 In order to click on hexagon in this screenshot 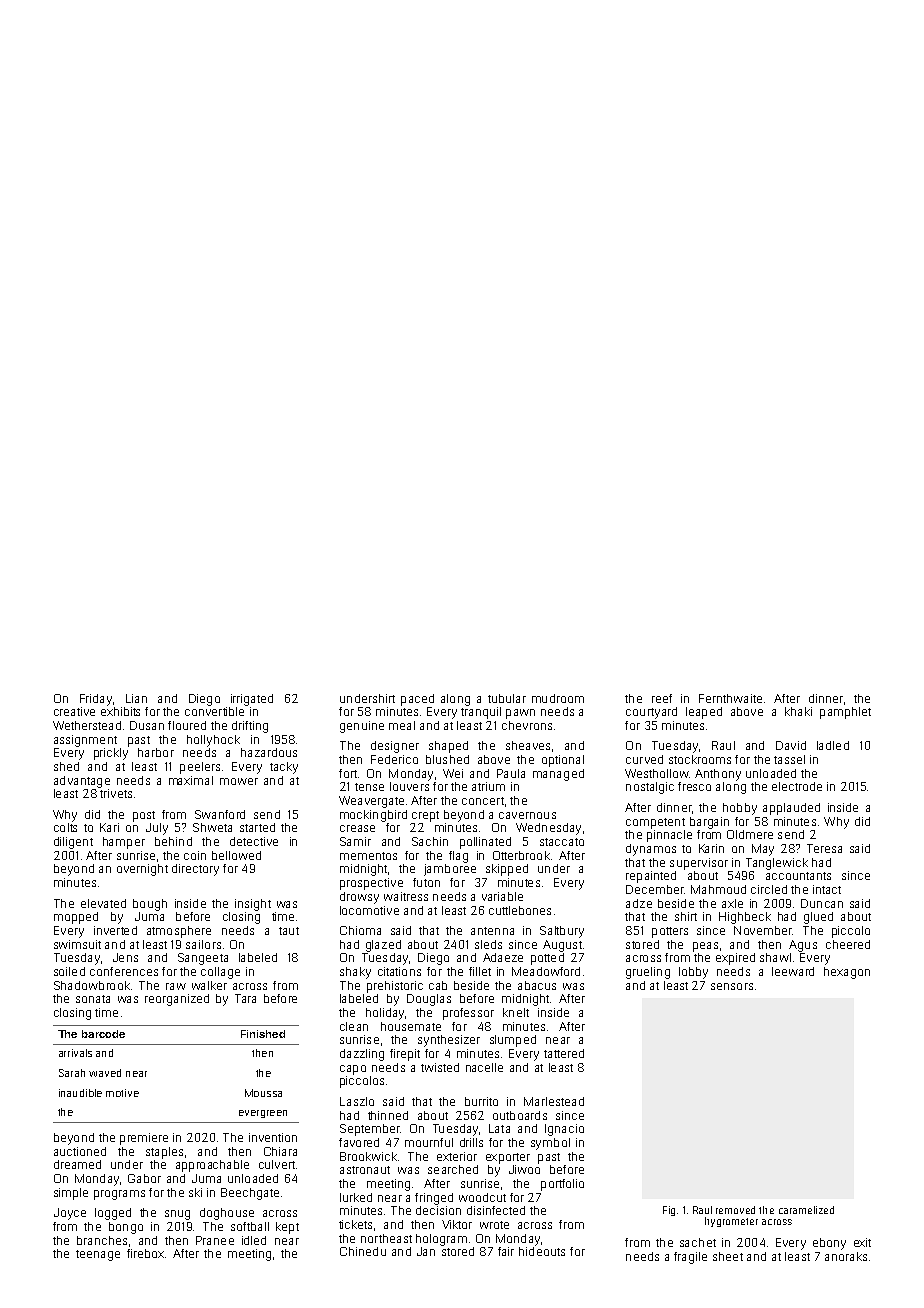, I will do `click(847, 973)`.
